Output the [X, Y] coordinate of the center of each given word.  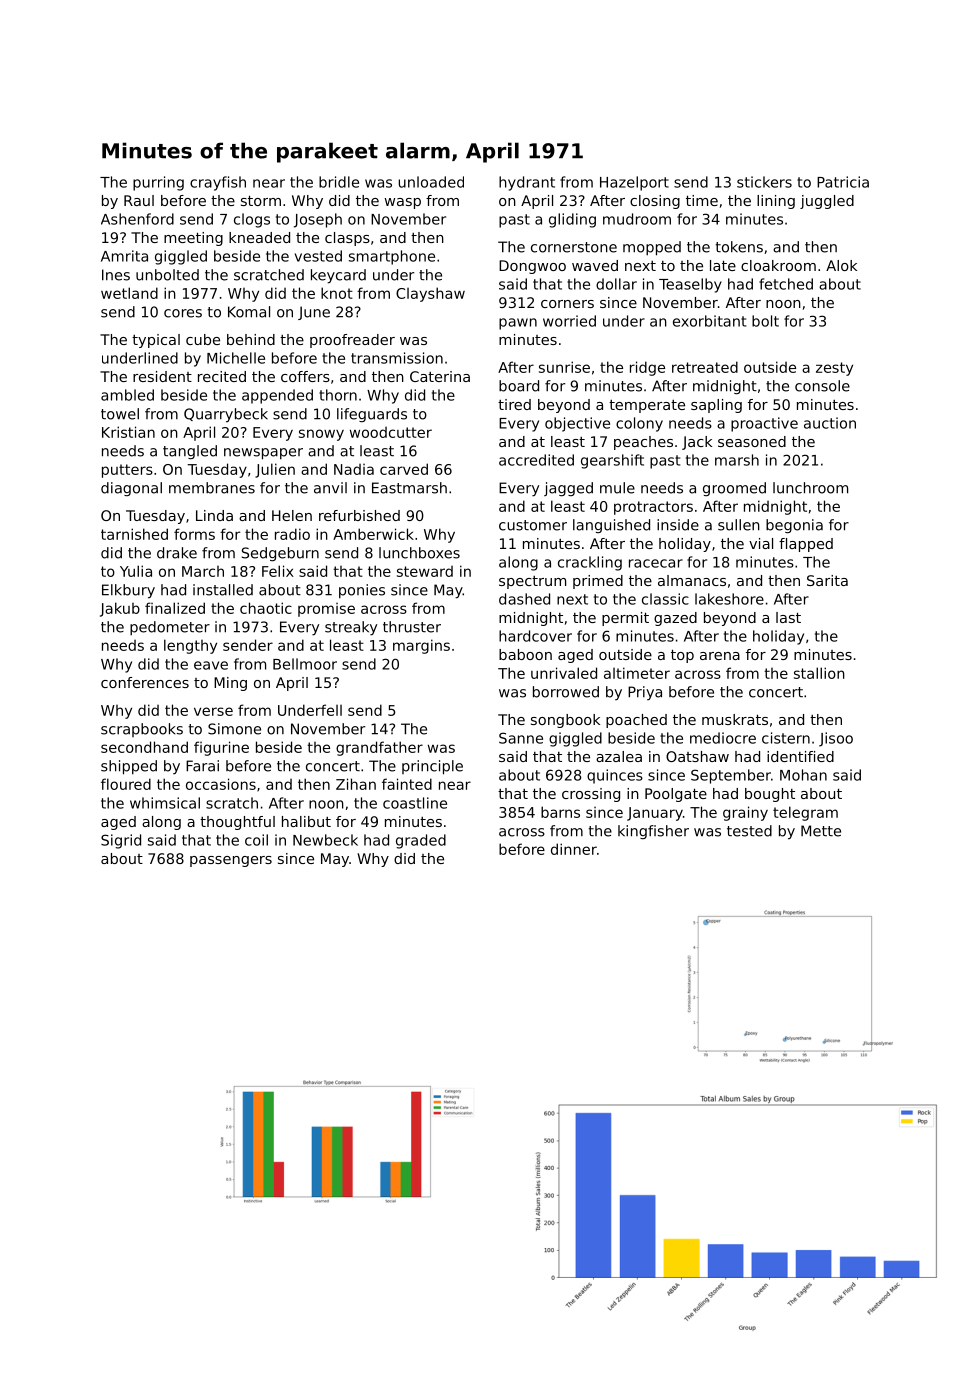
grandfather [379, 748]
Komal [249, 312]
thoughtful [237, 823]
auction [830, 423]
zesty [834, 369]
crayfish [218, 183]
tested [749, 831]
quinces [615, 776]
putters [127, 471]
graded [421, 841]
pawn [518, 324]
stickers [764, 182]
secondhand [144, 747]
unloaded [431, 182]
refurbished [359, 515]
